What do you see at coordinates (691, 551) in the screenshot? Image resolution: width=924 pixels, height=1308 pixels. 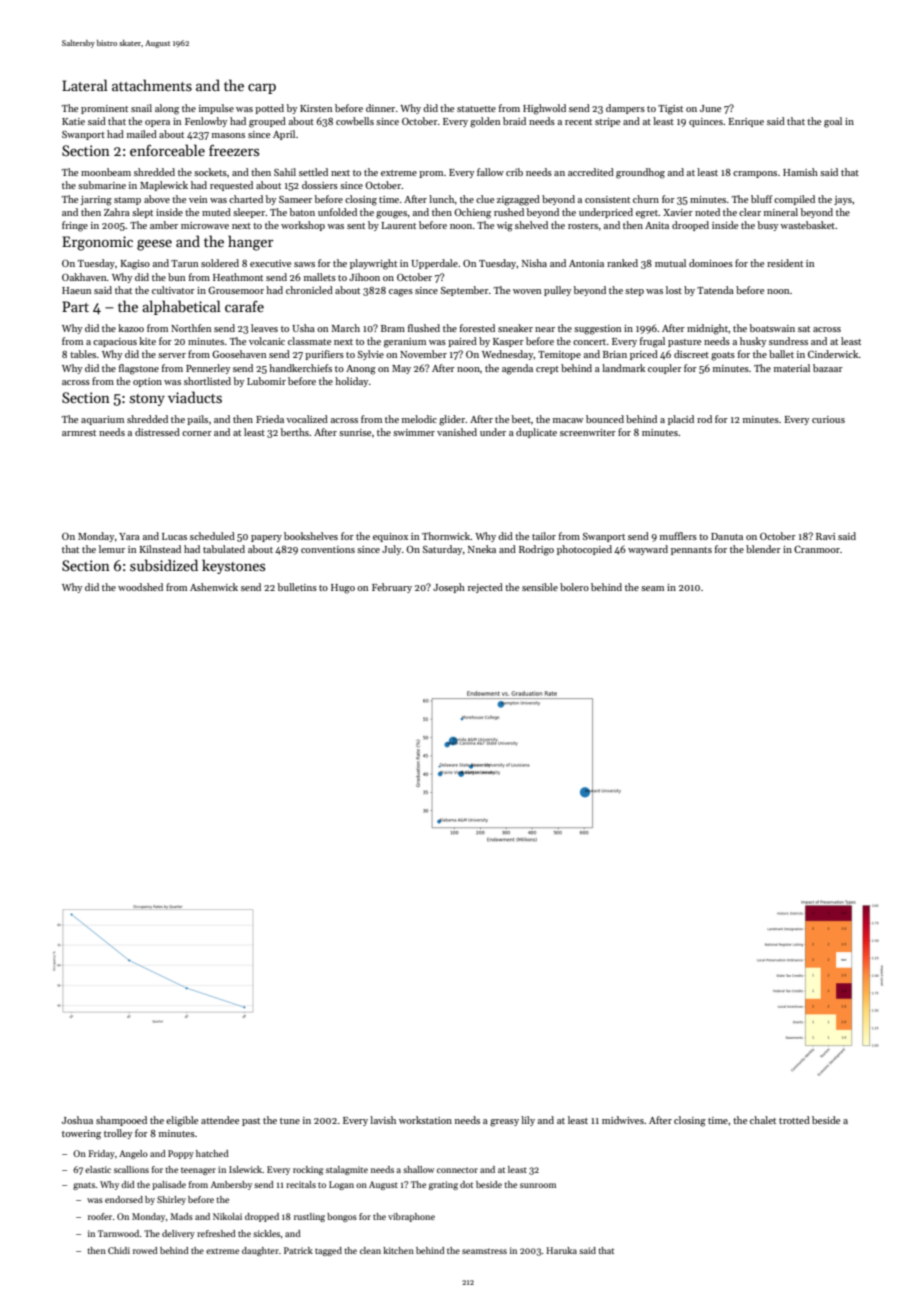 I see `pennants` at bounding box center [691, 551].
